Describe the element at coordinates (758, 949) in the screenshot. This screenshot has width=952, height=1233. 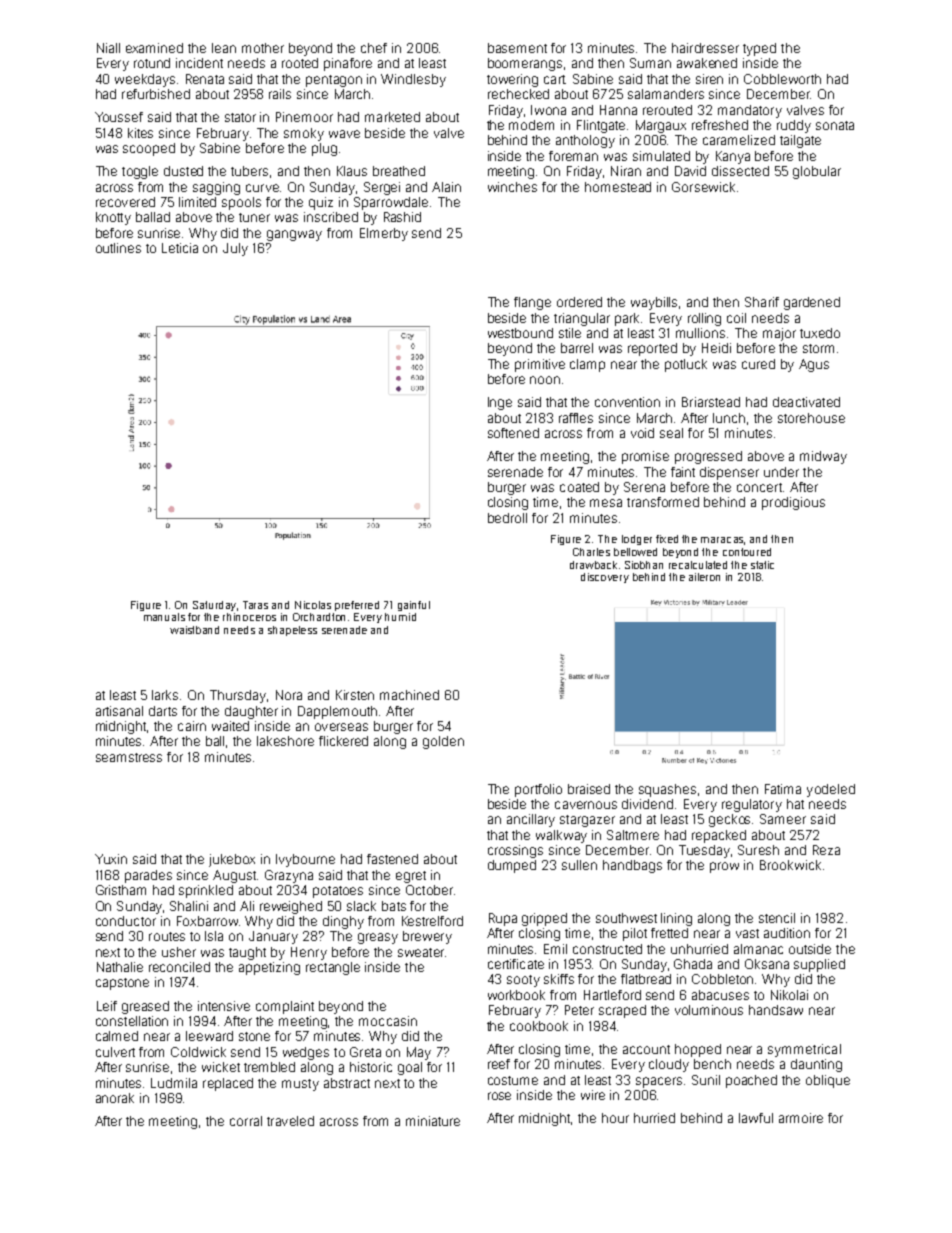
I see `almanac` at that location.
